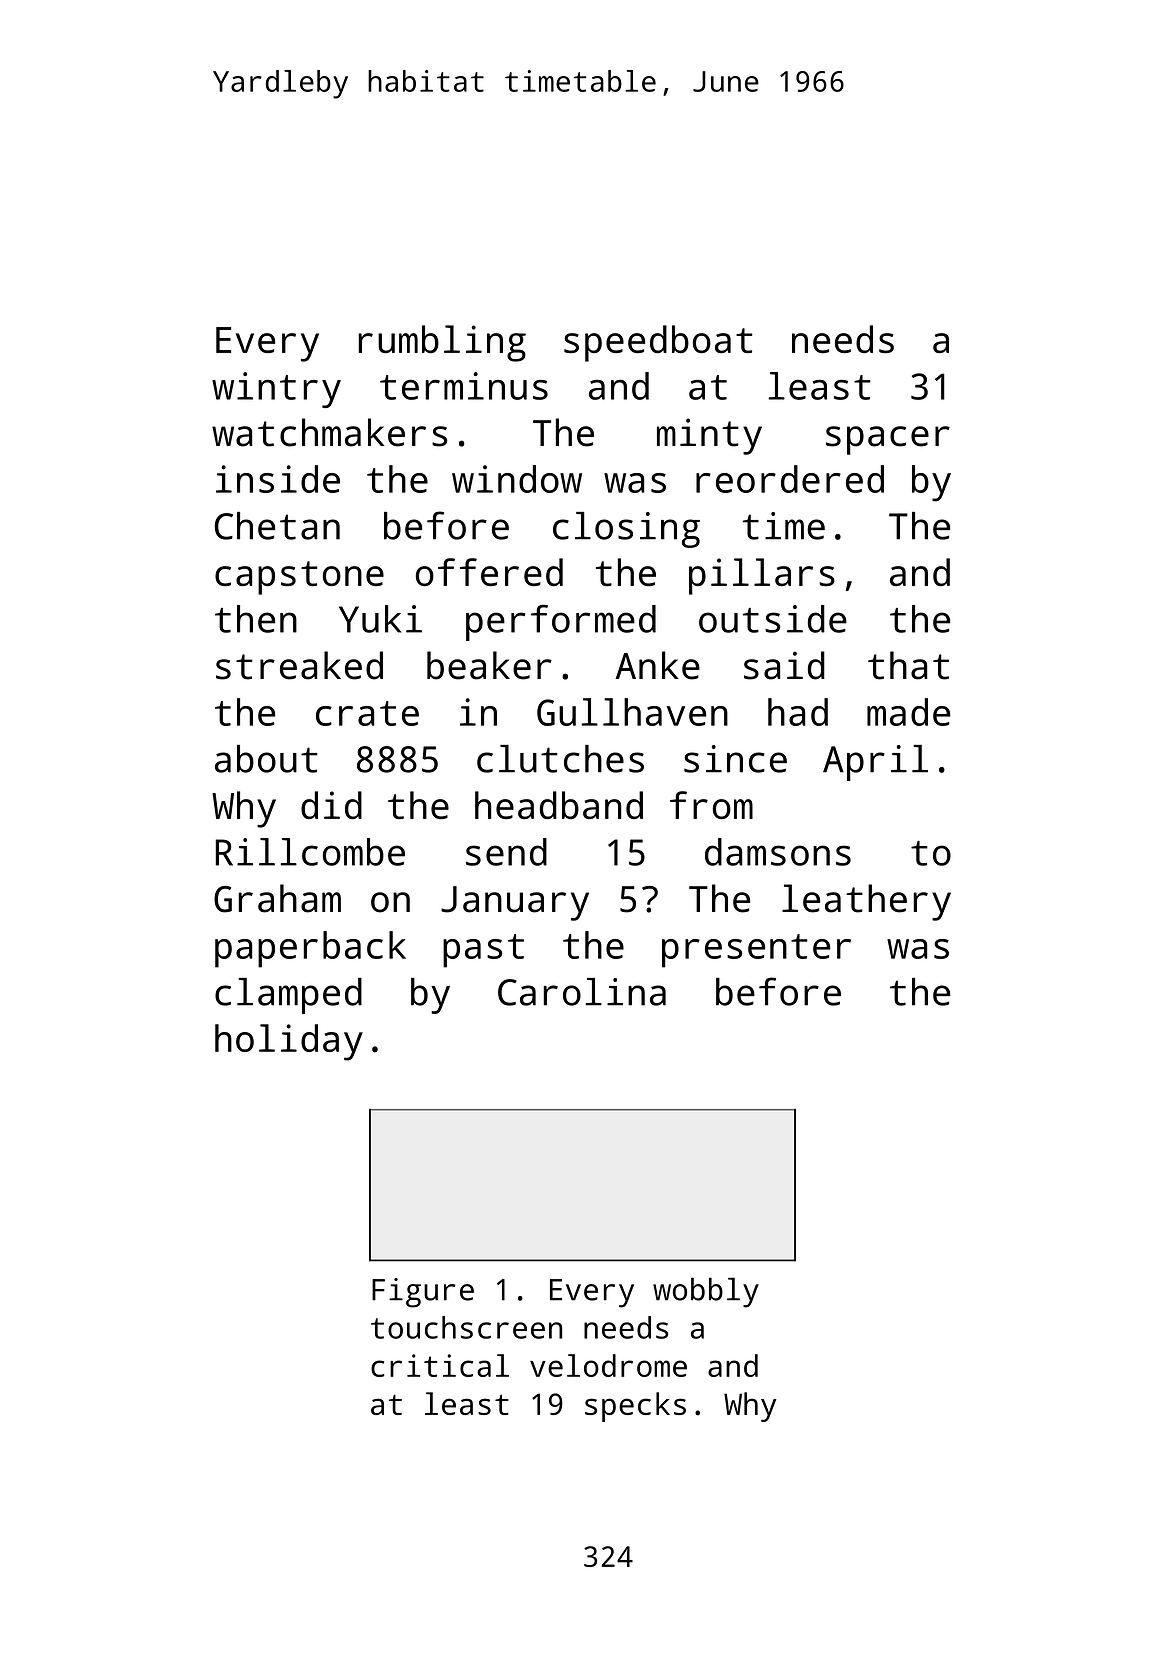  I want to click on touchscreen, so click(467, 1327).
